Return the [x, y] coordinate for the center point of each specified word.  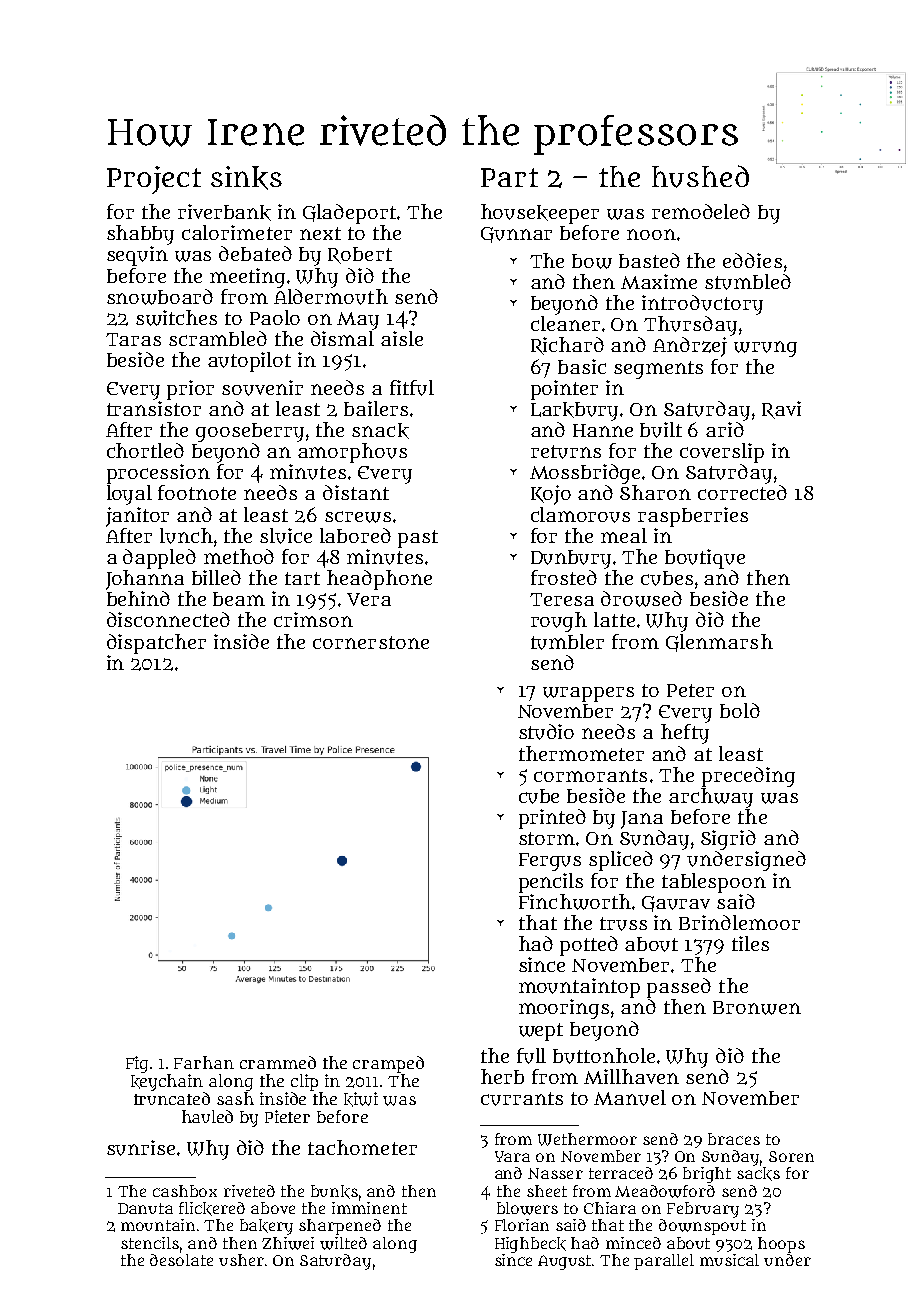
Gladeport [349, 214]
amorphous [352, 453]
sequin [137, 256]
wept [541, 1032]
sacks [758, 1174]
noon [651, 234]
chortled [145, 450]
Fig [137, 1064]
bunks [334, 1192]
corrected [742, 492]
